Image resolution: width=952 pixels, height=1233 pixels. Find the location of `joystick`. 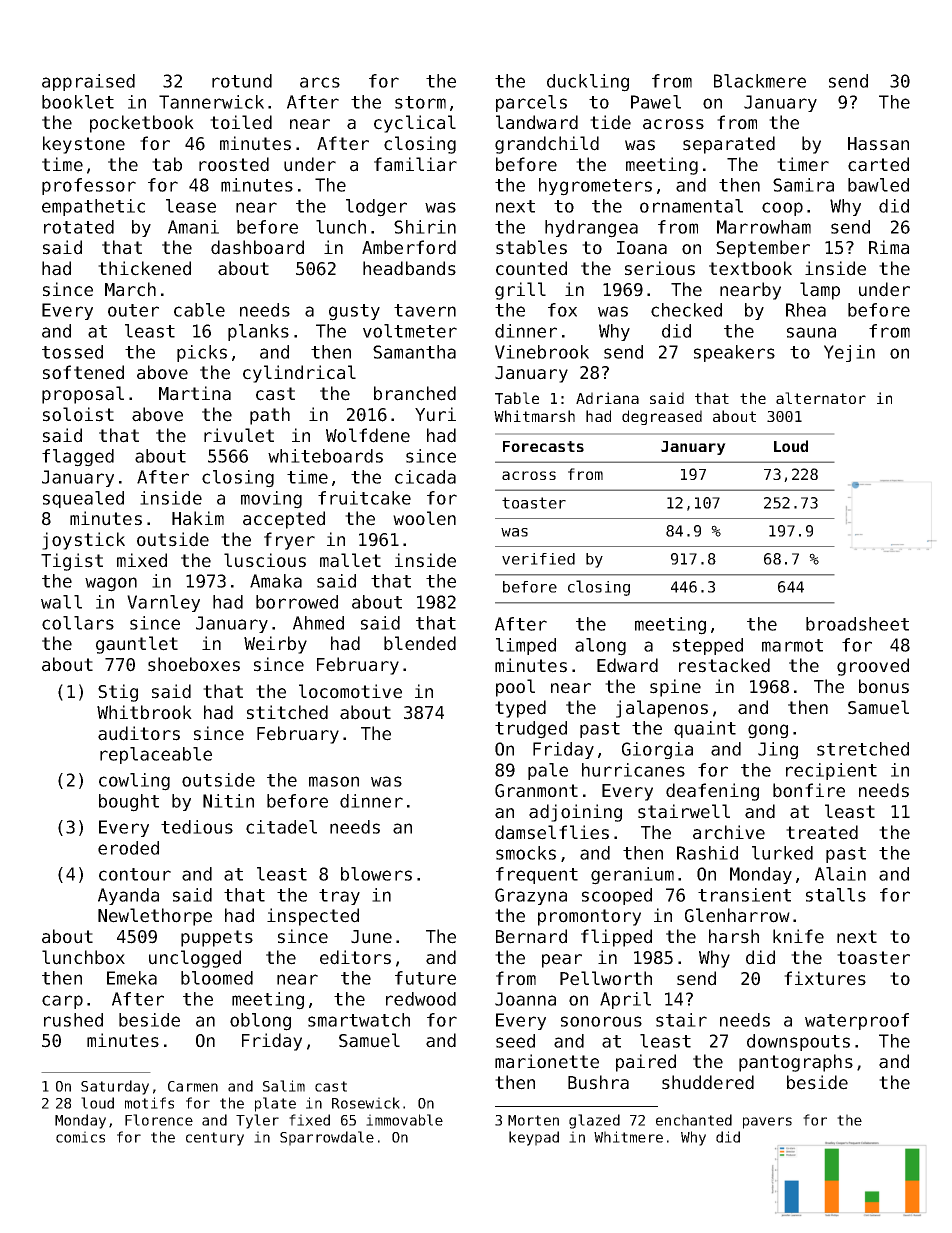

joystick is located at coordinates (83, 541).
